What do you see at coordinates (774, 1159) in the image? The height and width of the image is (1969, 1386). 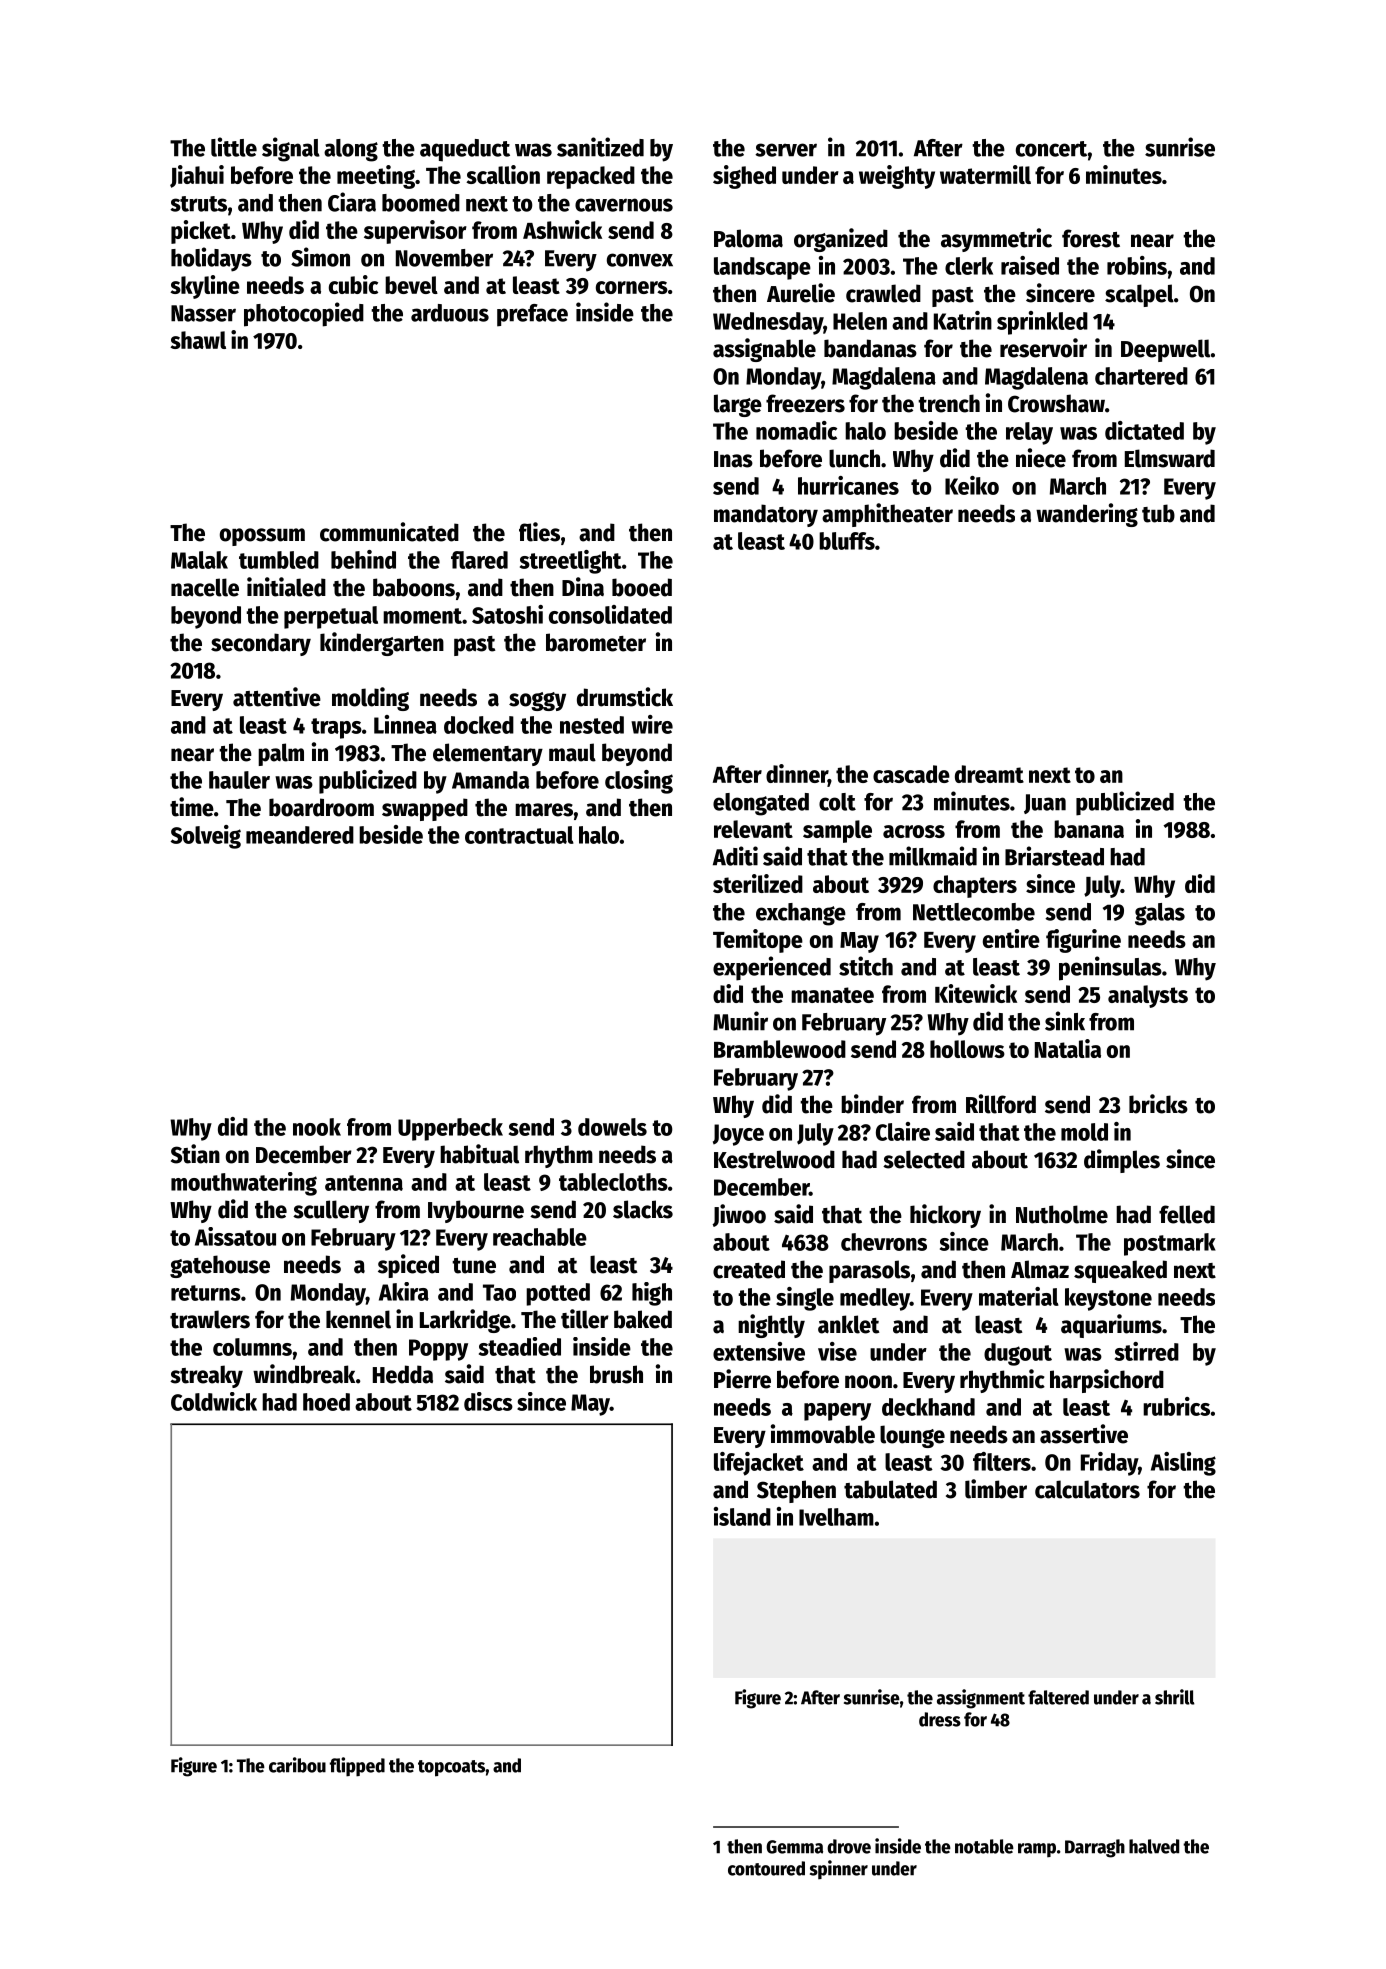 I see `Kestrelwood` at bounding box center [774, 1159].
